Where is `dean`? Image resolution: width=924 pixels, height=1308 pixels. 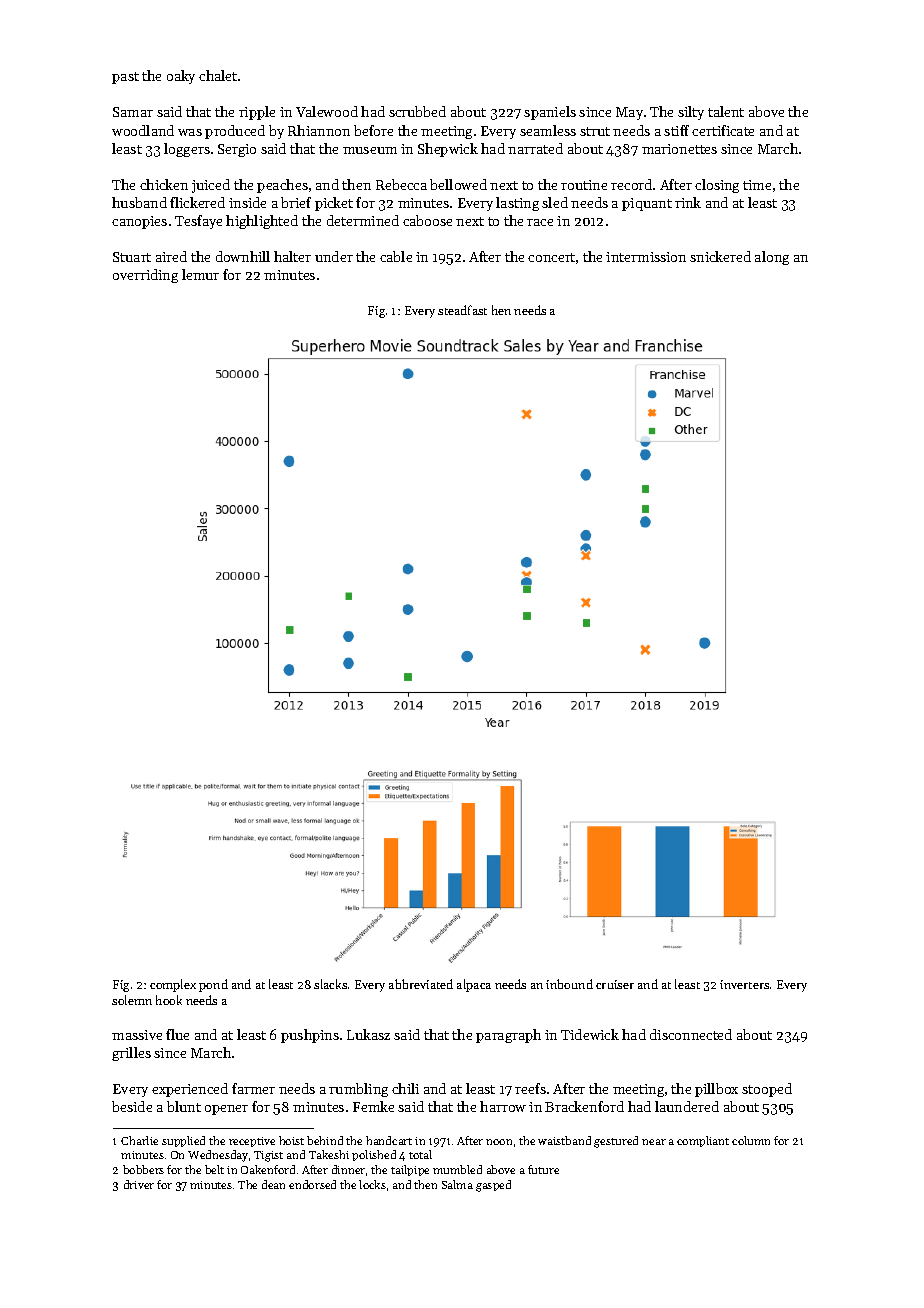 dean is located at coordinates (273, 1184).
